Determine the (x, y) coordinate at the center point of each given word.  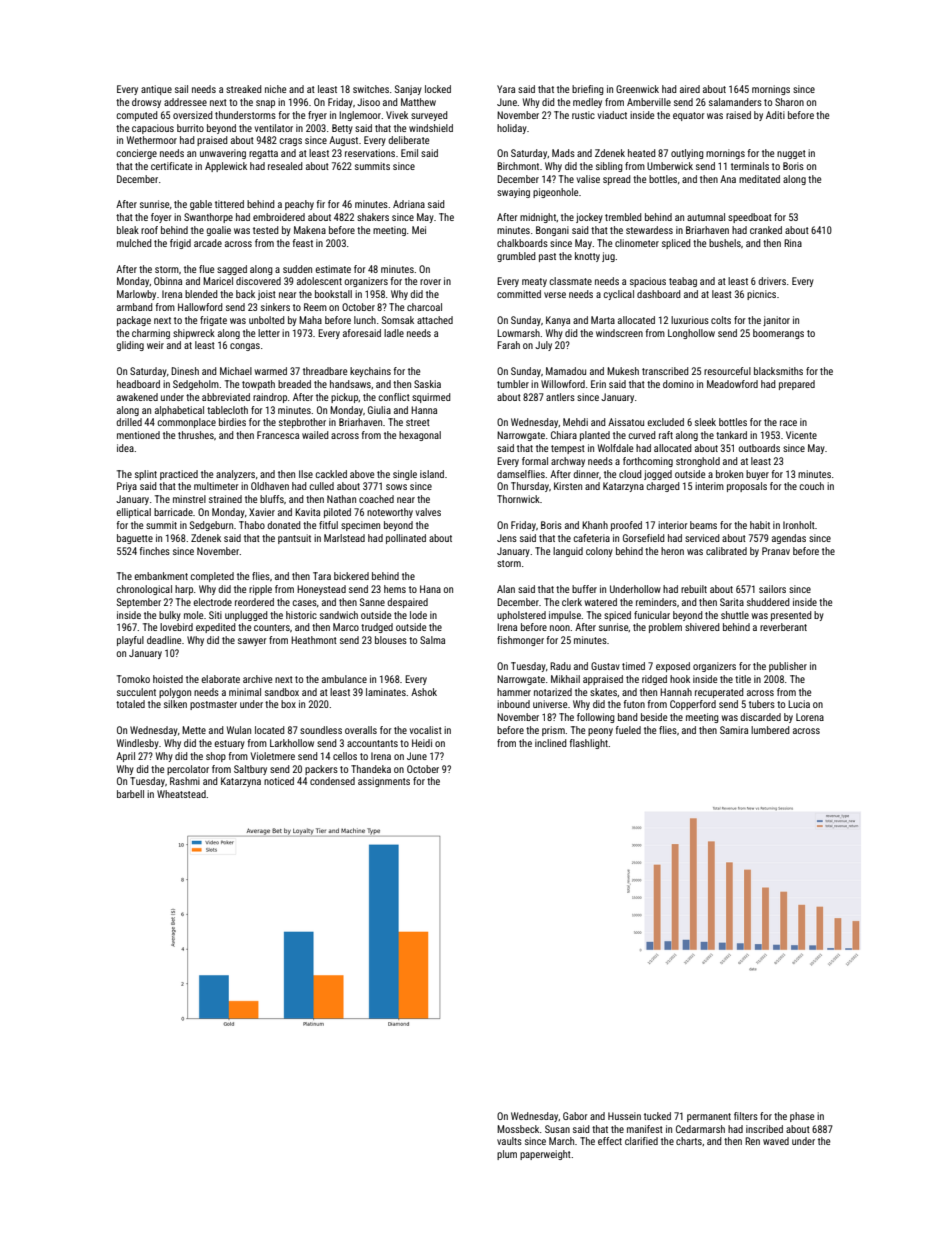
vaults (509, 1141)
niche (275, 89)
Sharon (789, 102)
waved (776, 1141)
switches (371, 89)
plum (507, 1155)
